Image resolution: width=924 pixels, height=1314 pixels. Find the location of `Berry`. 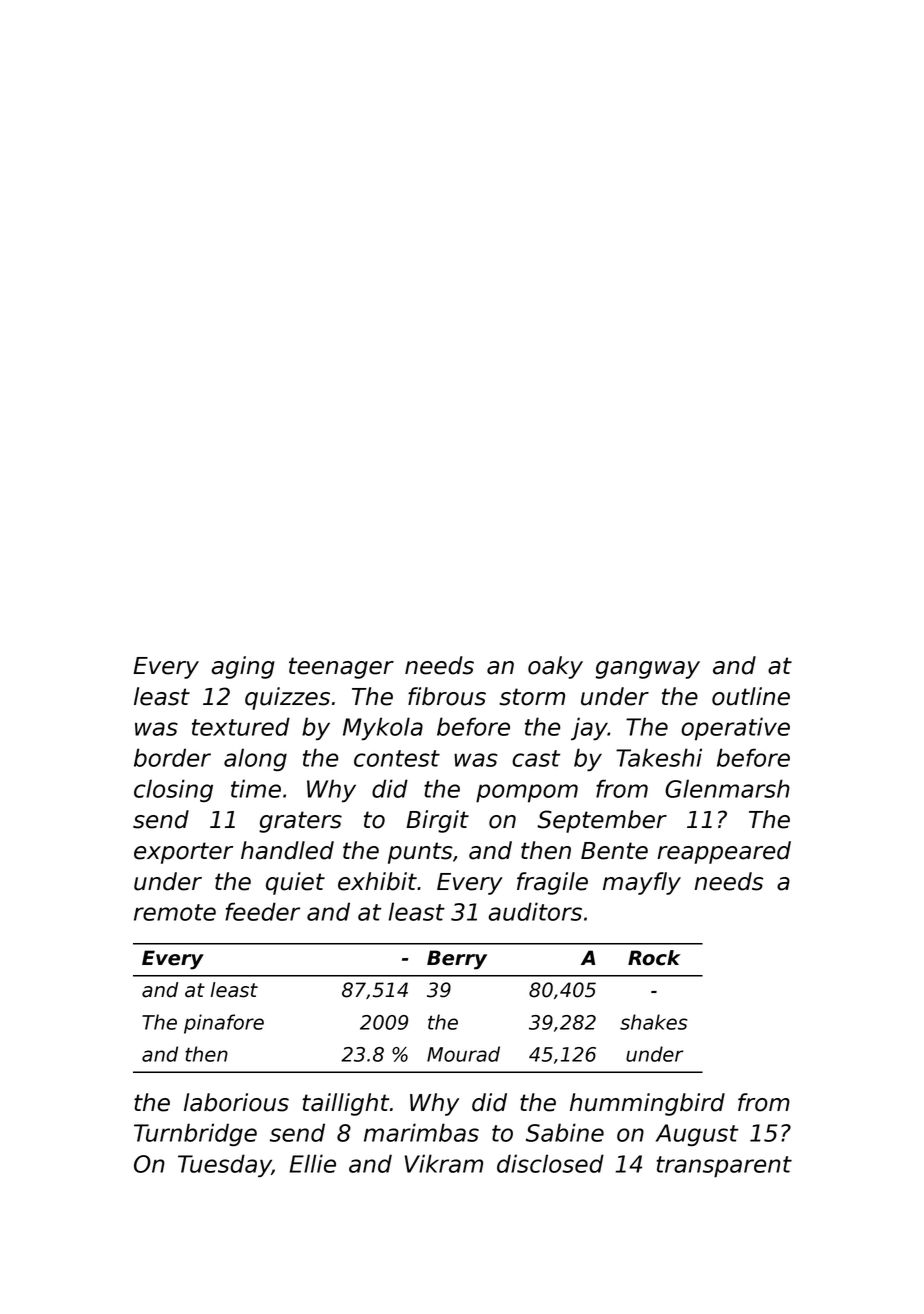

Berry is located at coordinates (457, 960).
